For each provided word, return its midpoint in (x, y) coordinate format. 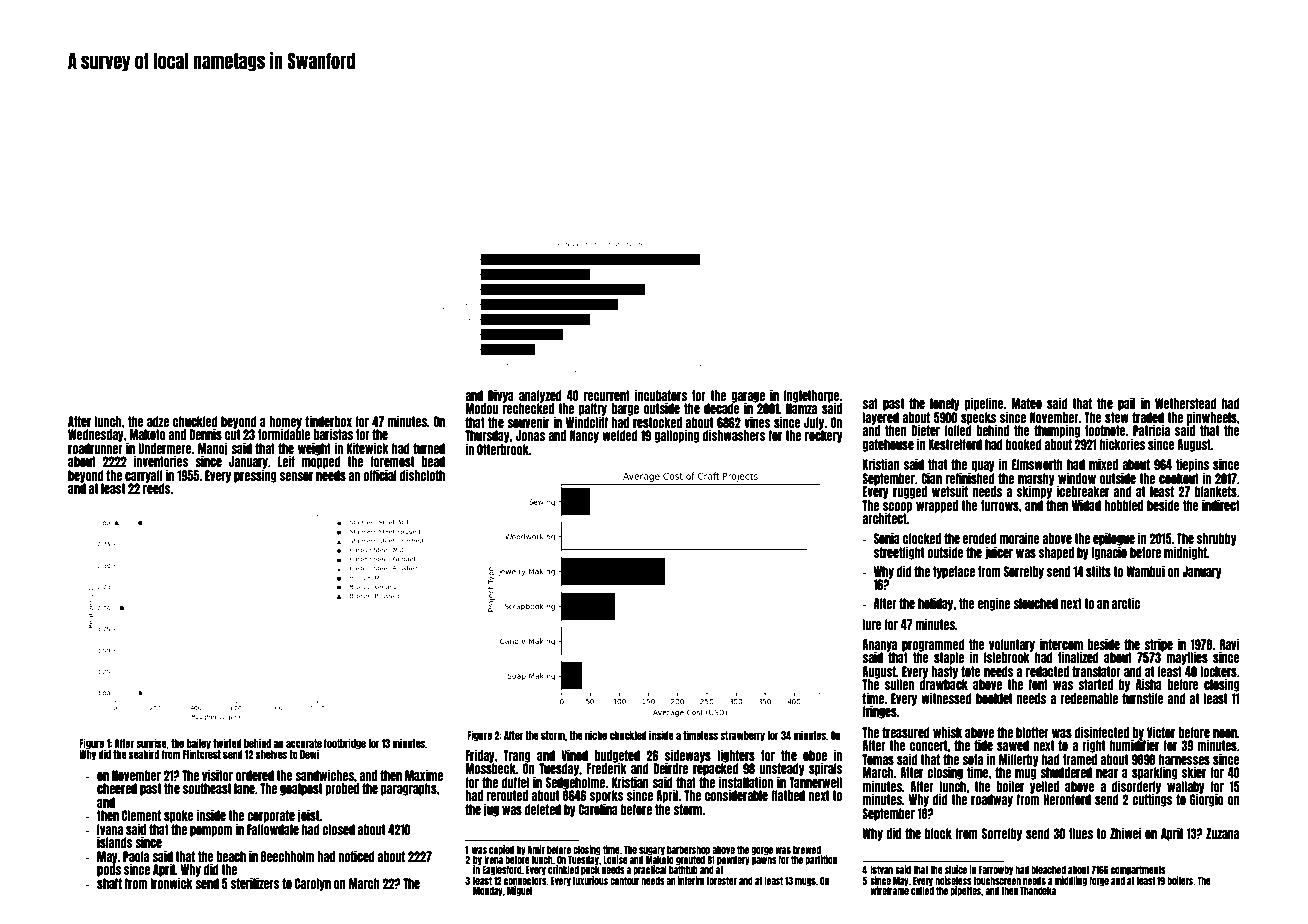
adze (158, 421)
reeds (157, 488)
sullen (899, 684)
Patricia (1151, 430)
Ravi (1230, 644)
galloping (676, 436)
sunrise (151, 743)
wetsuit (950, 491)
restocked (657, 422)
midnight (1185, 553)
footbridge (345, 744)
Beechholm (287, 856)
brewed (807, 850)
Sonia (887, 538)
